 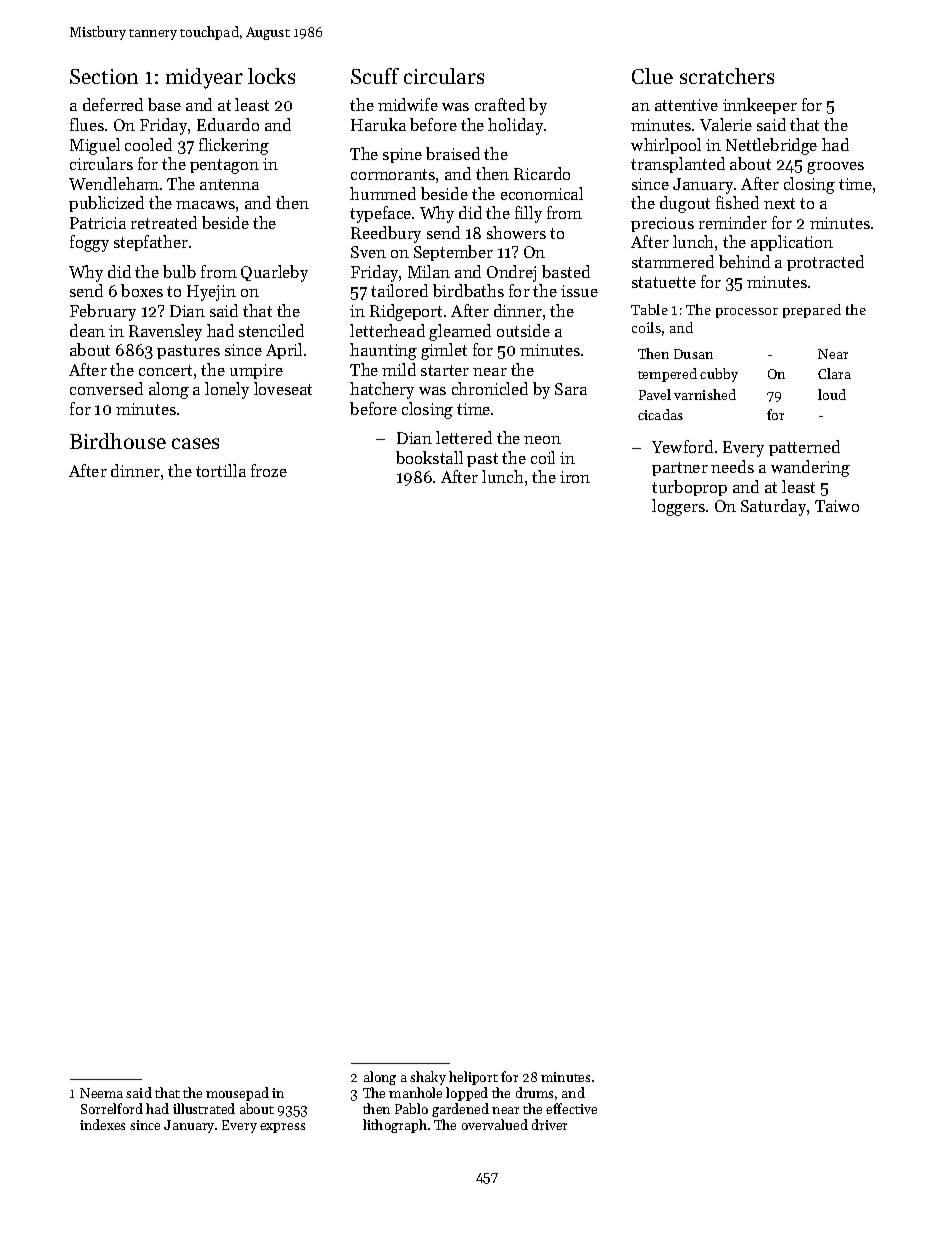 I want to click on effective, so click(x=571, y=1108).
